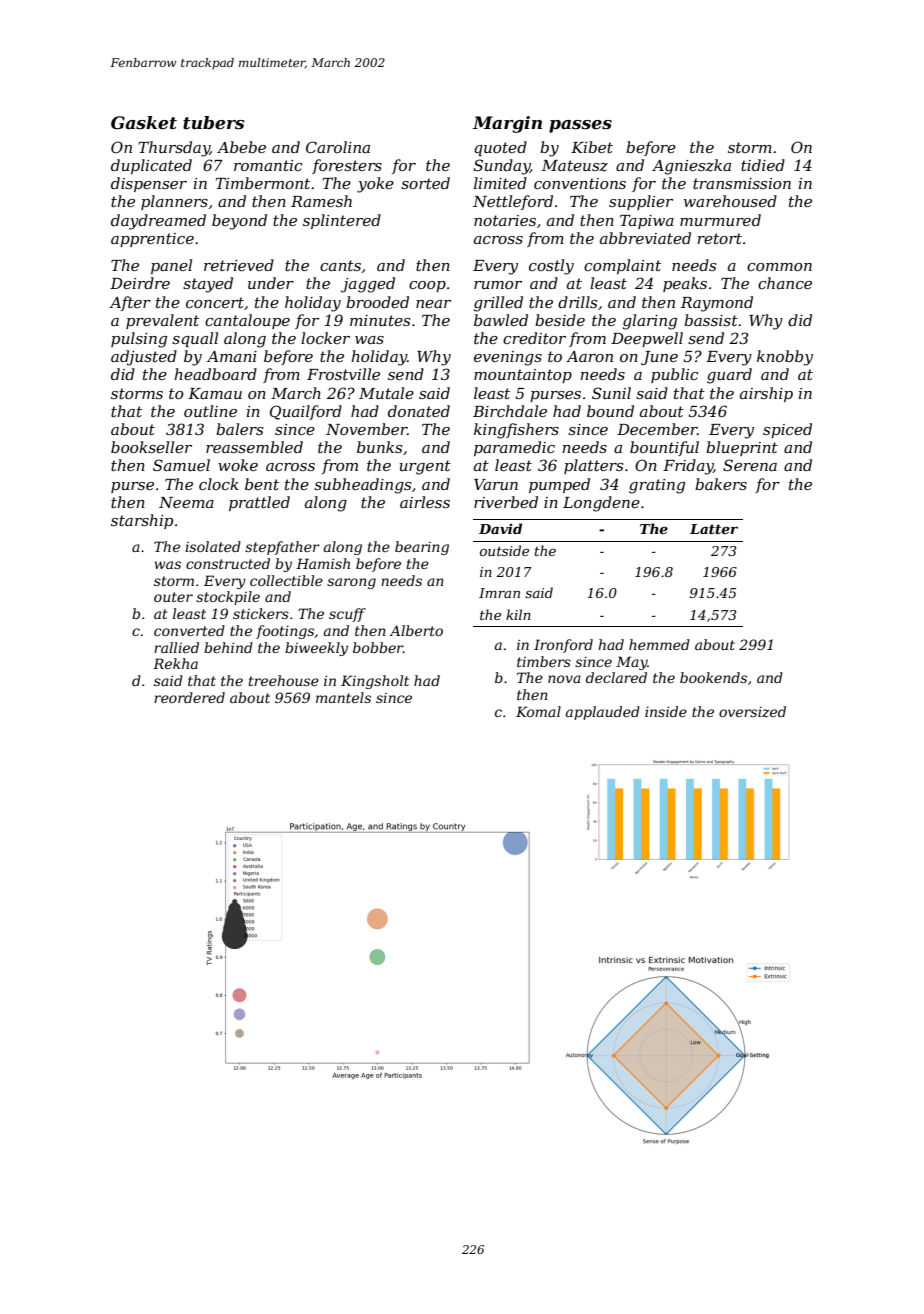  I want to click on bookends, so click(713, 677).
